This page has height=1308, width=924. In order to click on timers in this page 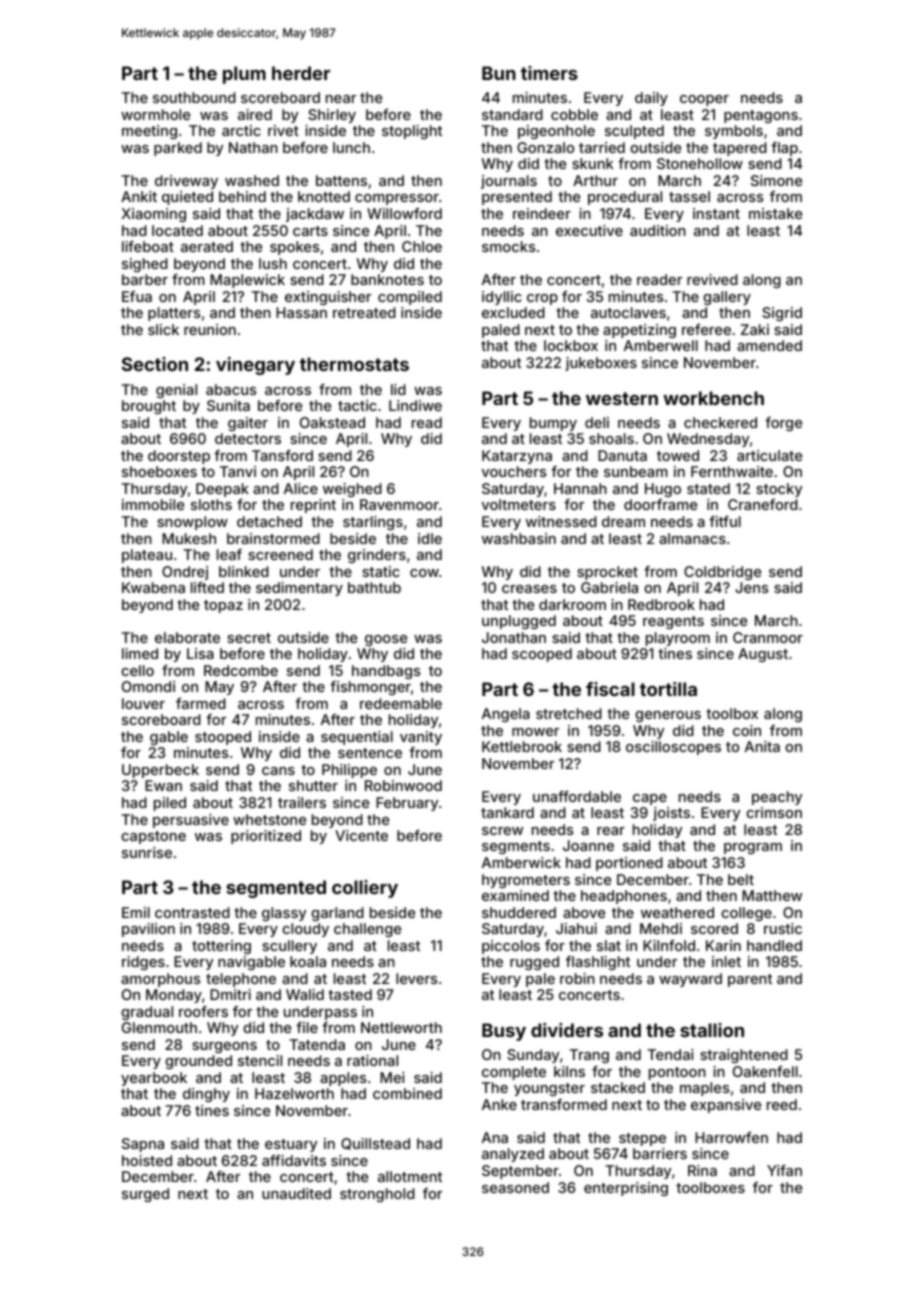, I will do `click(549, 73)`.
